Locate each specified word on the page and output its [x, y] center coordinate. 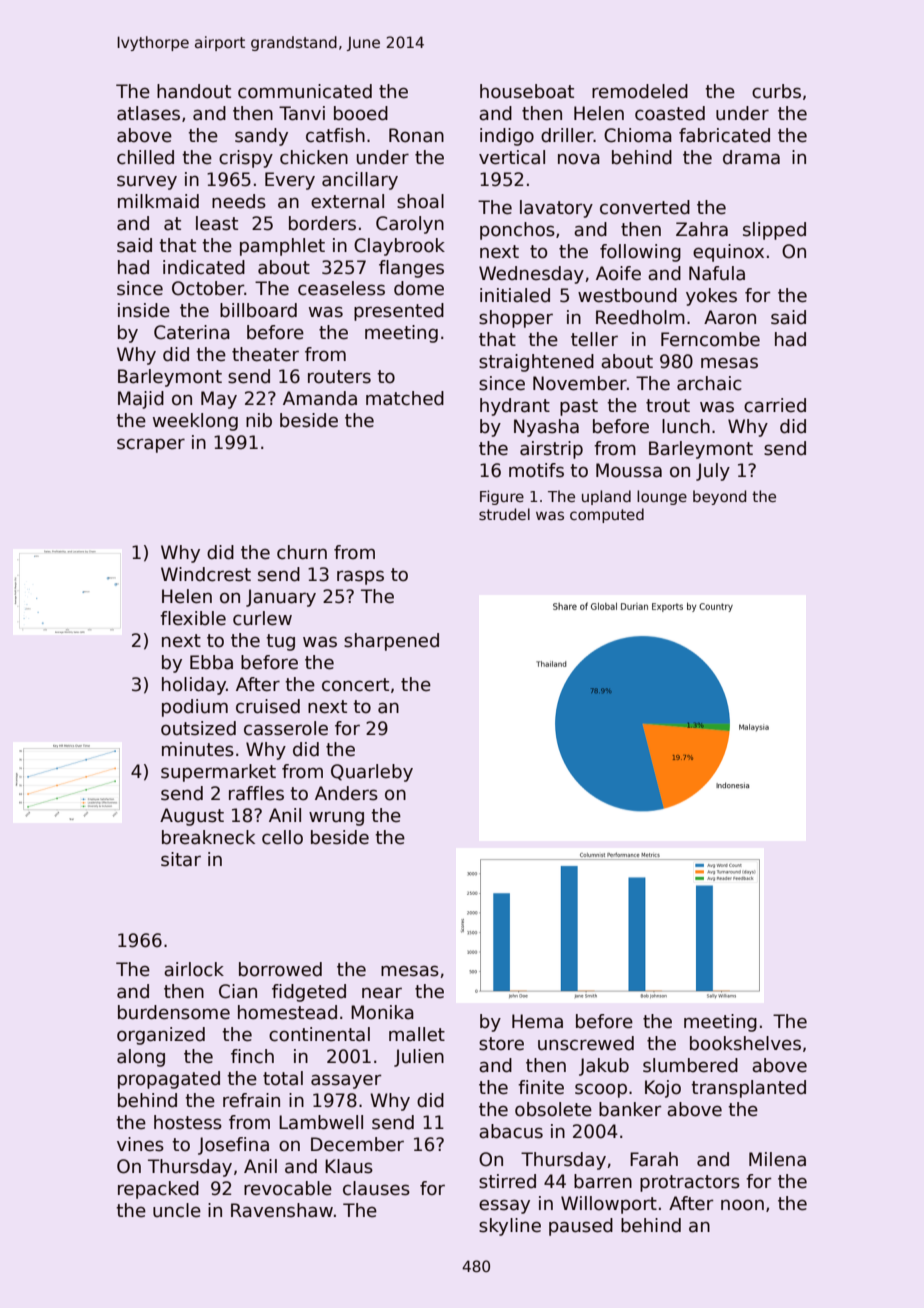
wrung [336, 818]
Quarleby [372, 773]
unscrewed [586, 1043]
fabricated [724, 135]
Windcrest [206, 574]
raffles [256, 793]
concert [355, 685]
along [141, 1058]
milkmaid [158, 201]
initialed [515, 295]
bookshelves [745, 1043]
